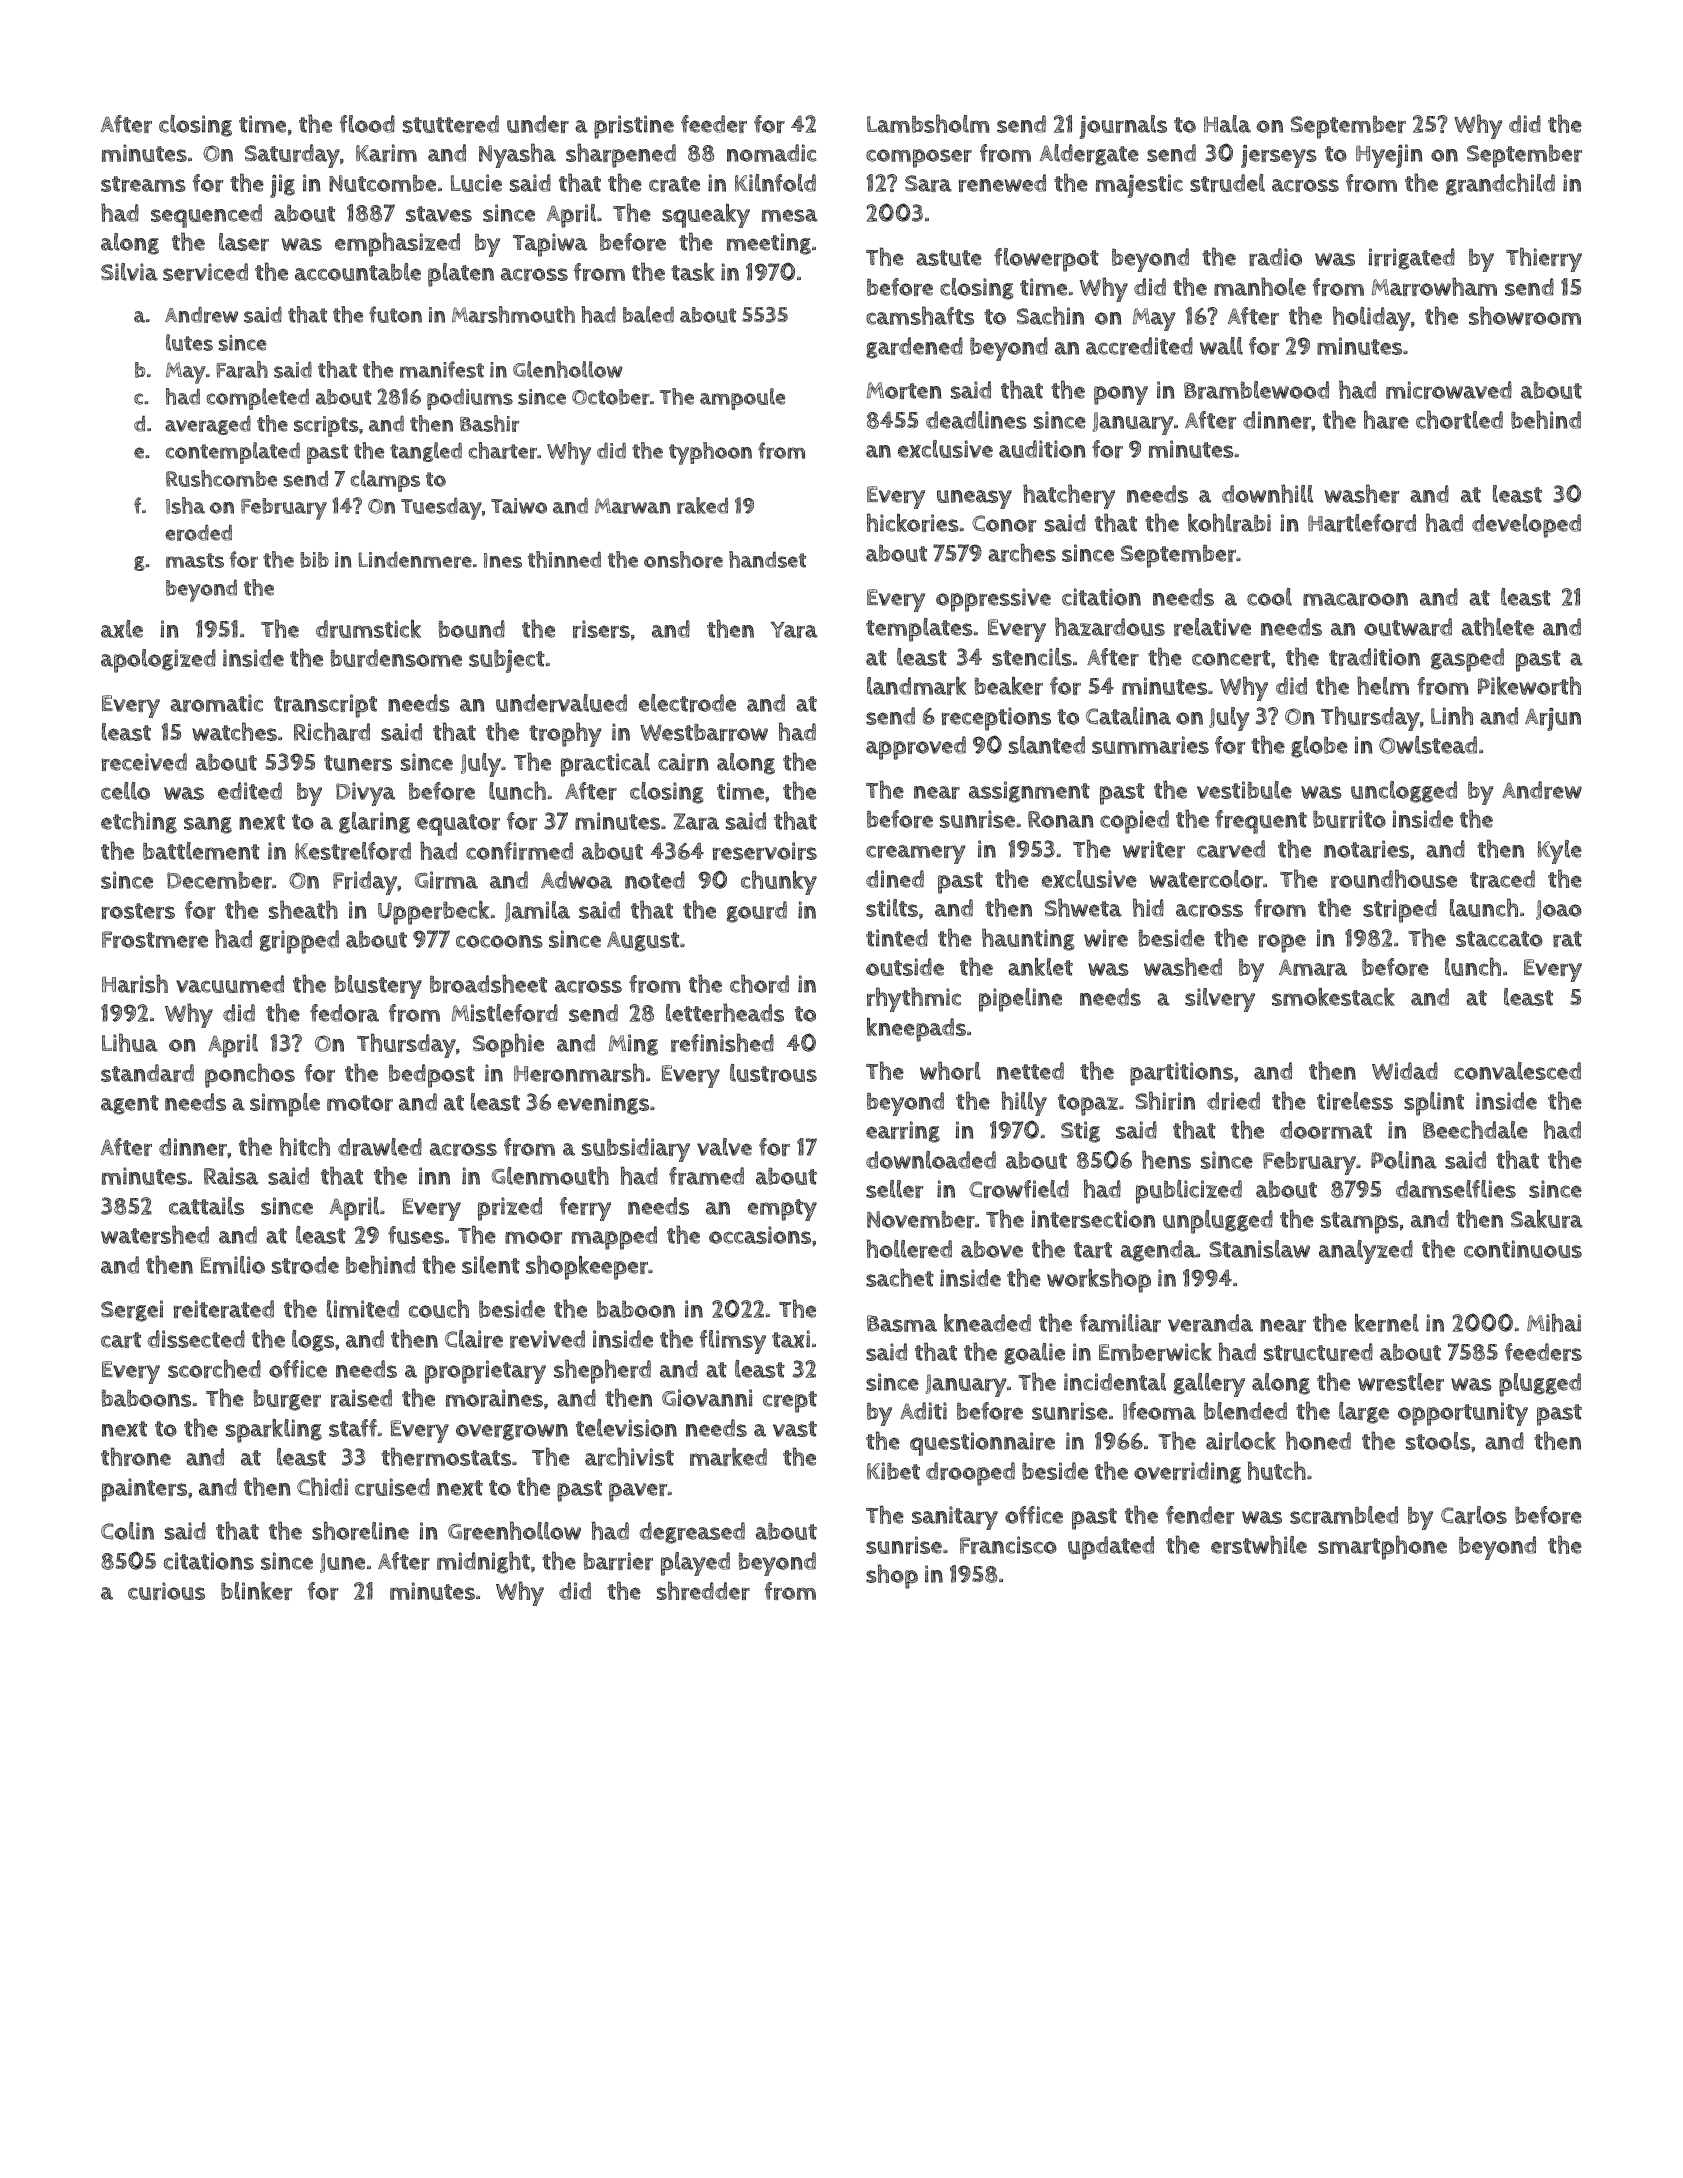 This screenshot has height=2178, width=1683. I want to click on midnight, so click(483, 1562).
